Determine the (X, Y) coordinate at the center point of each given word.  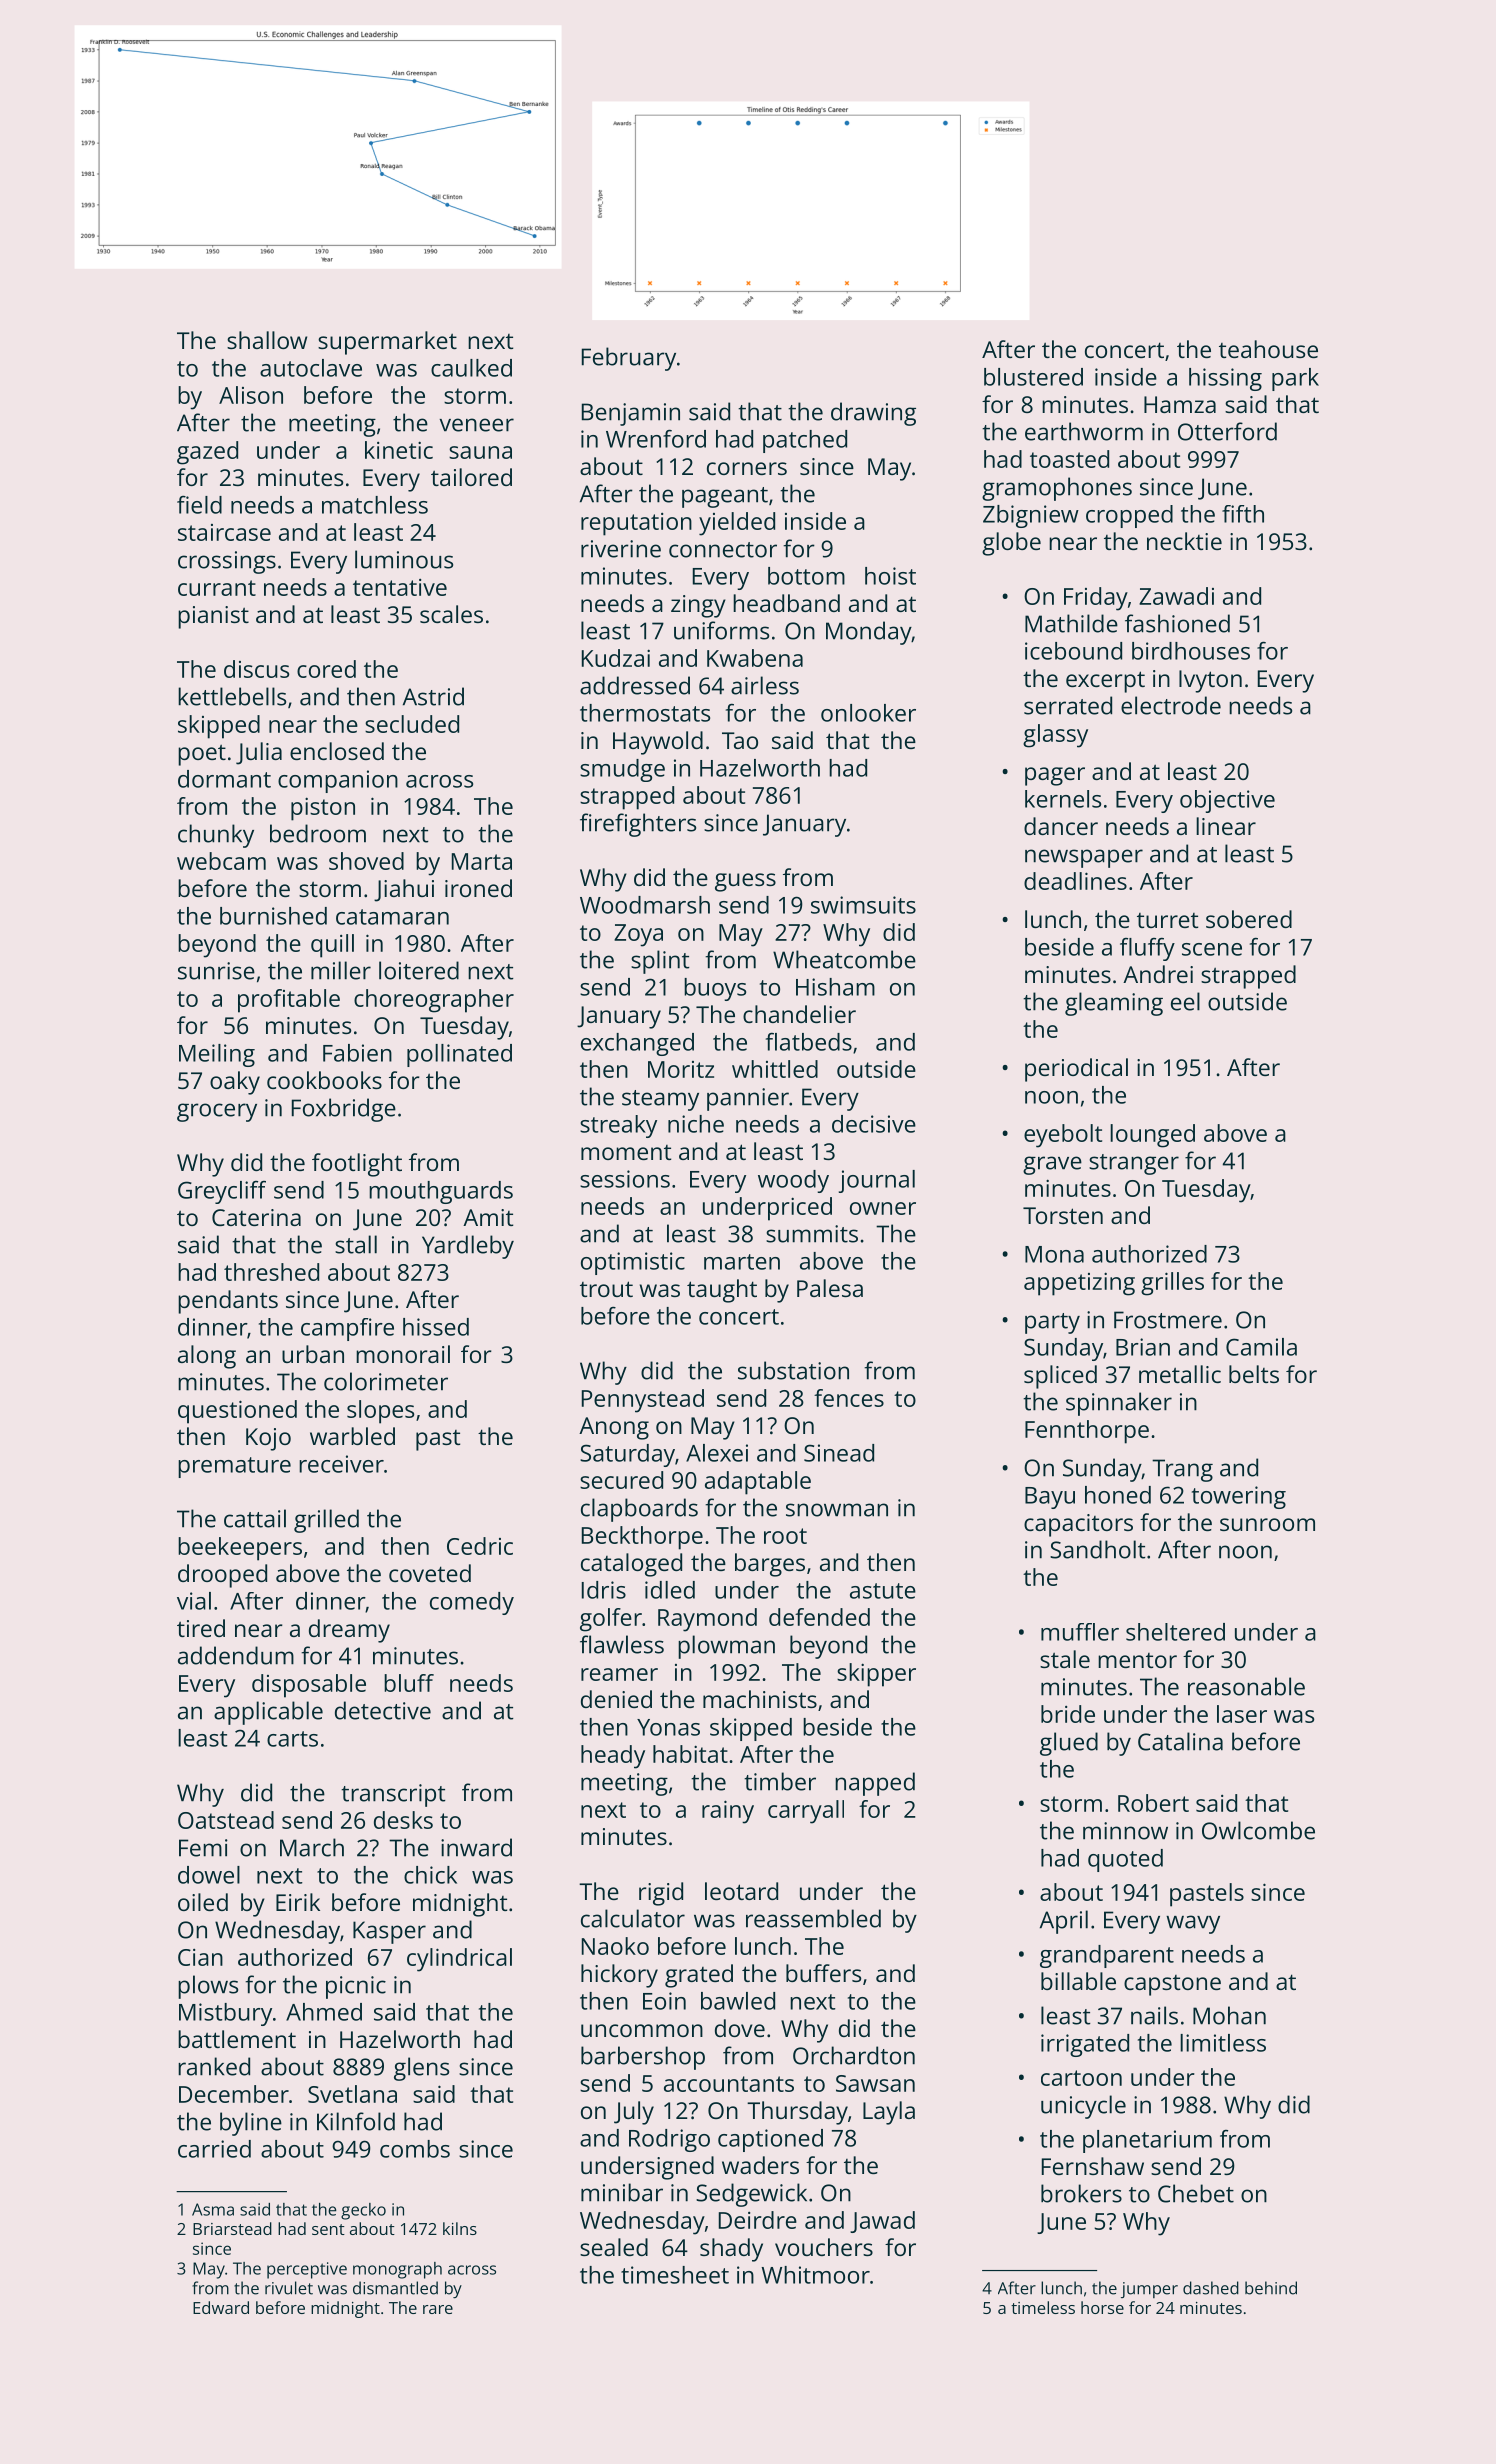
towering (1239, 1497)
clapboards (639, 1510)
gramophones (1057, 489)
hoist (890, 576)
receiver (341, 1464)
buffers (823, 1973)
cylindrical (459, 1960)
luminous (404, 559)
